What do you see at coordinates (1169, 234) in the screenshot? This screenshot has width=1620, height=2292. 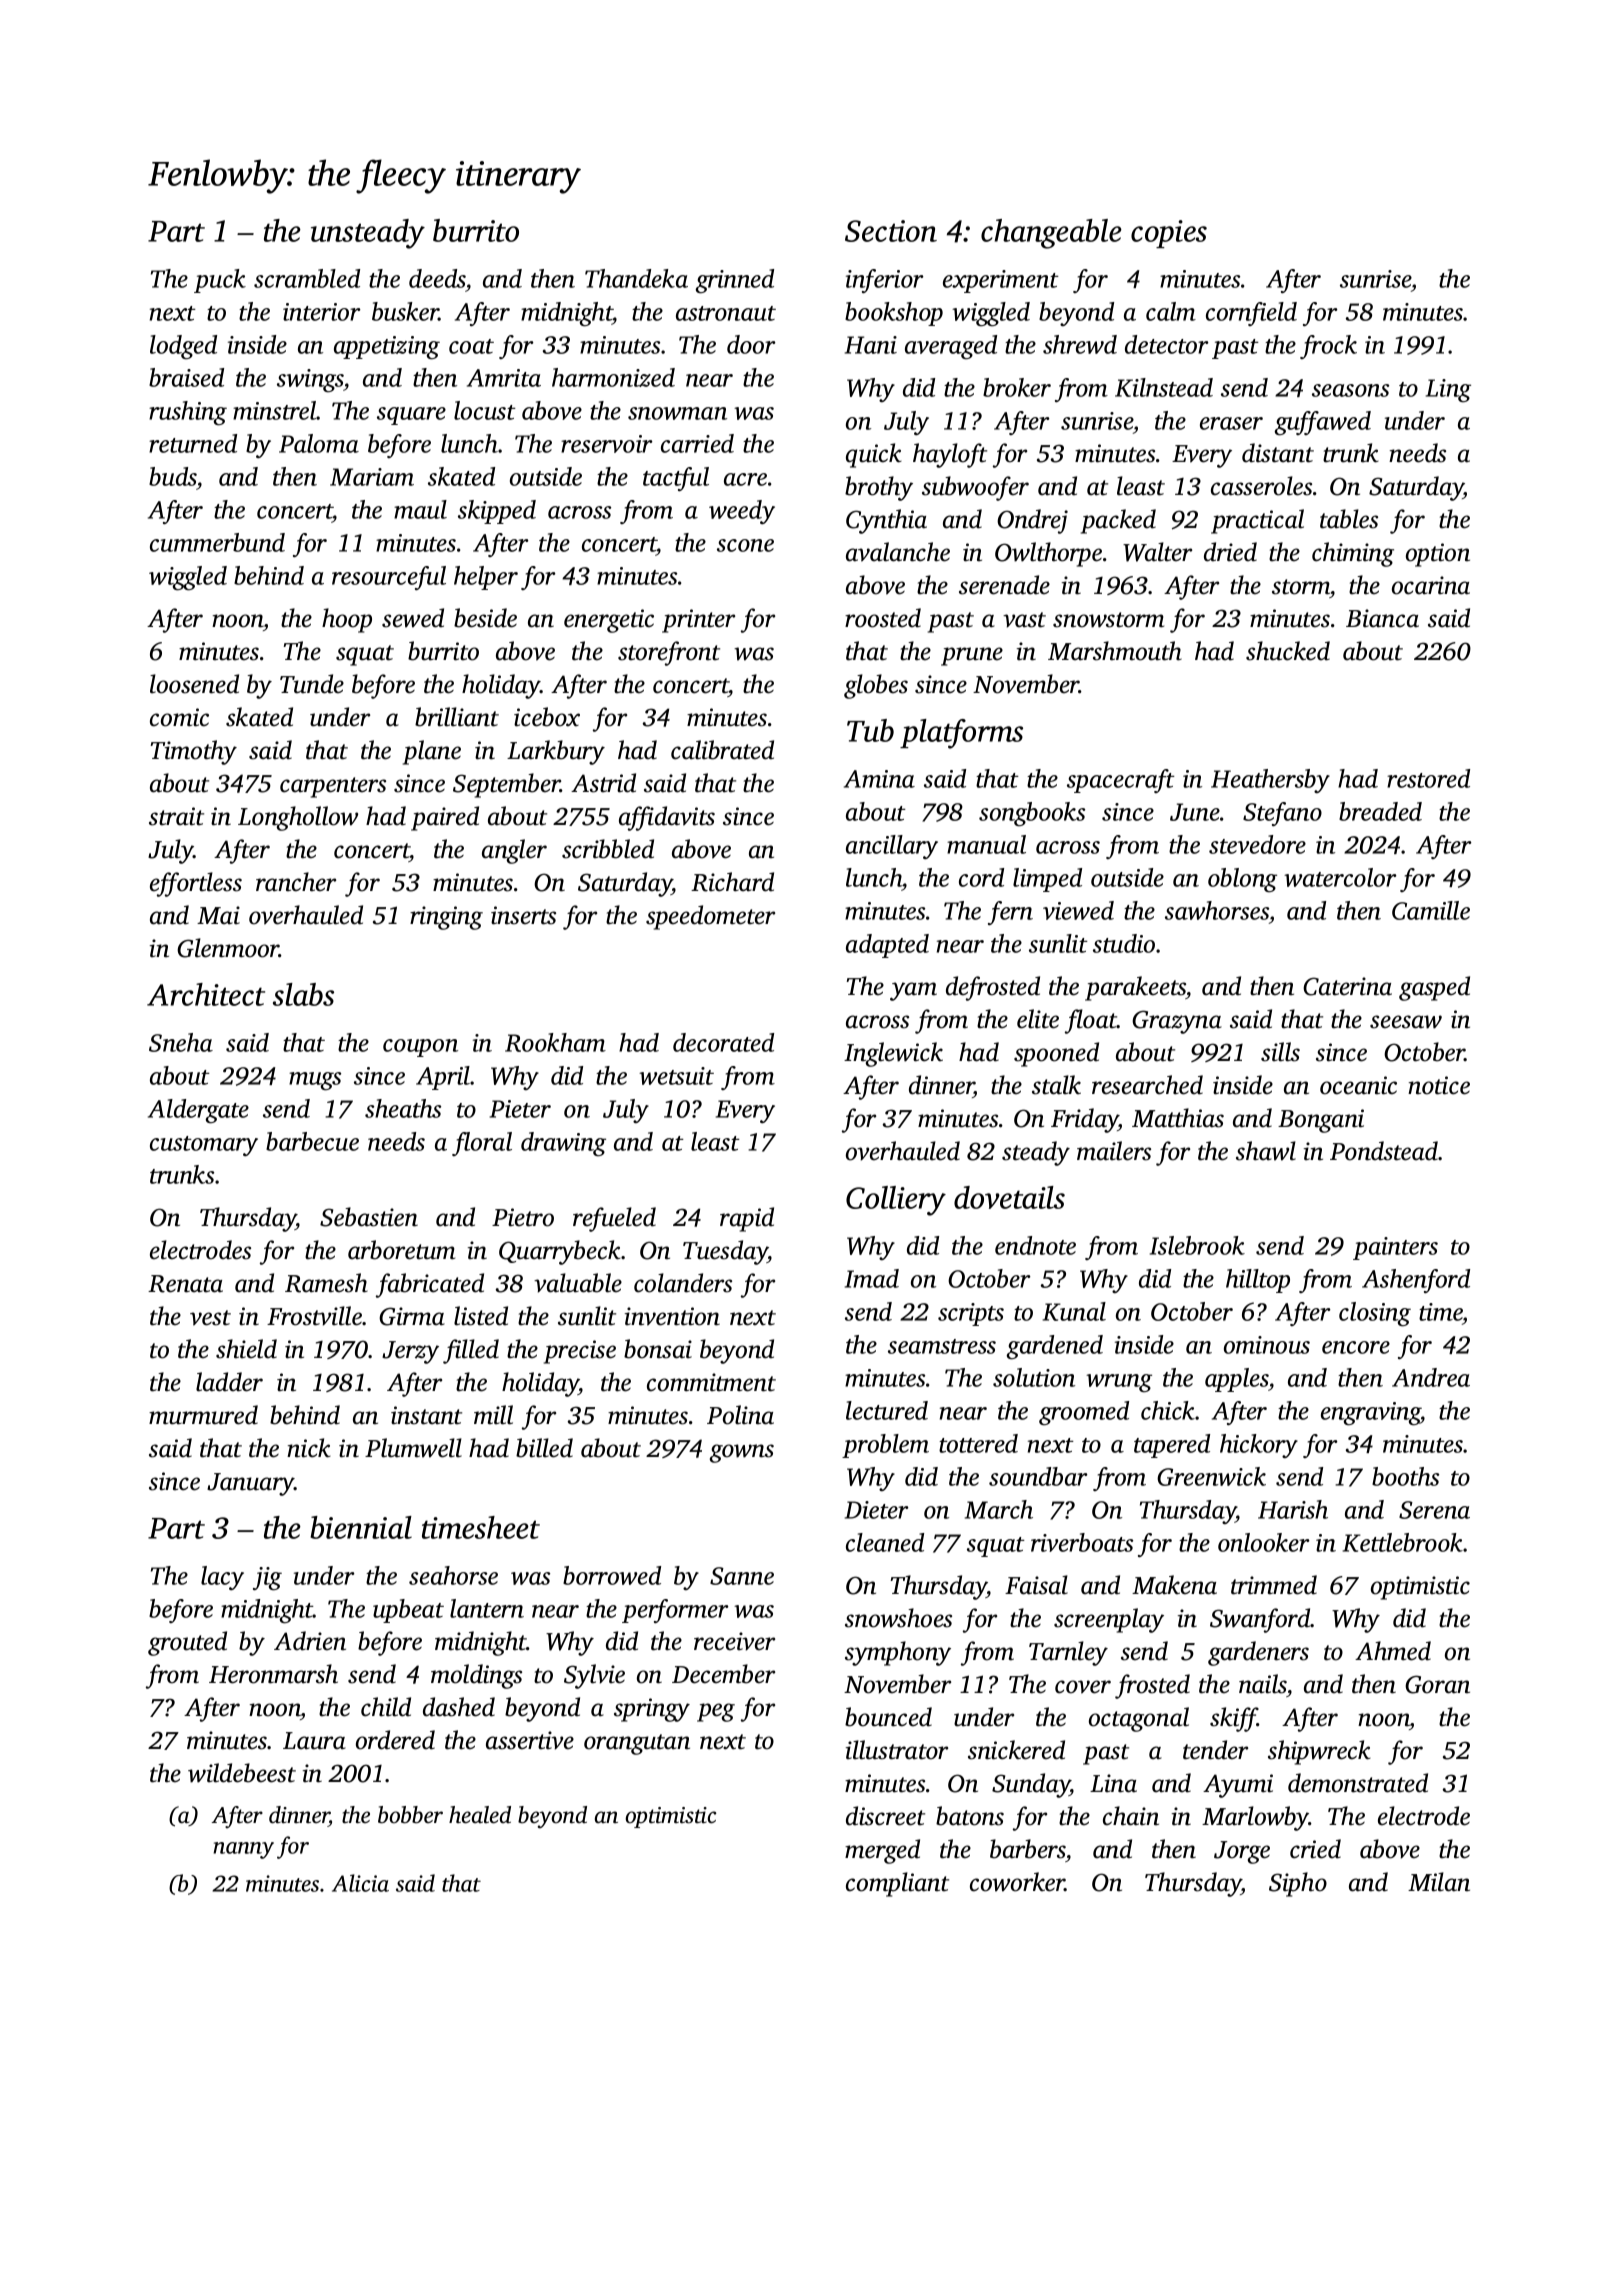 I see `copies` at bounding box center [1169, 234].
